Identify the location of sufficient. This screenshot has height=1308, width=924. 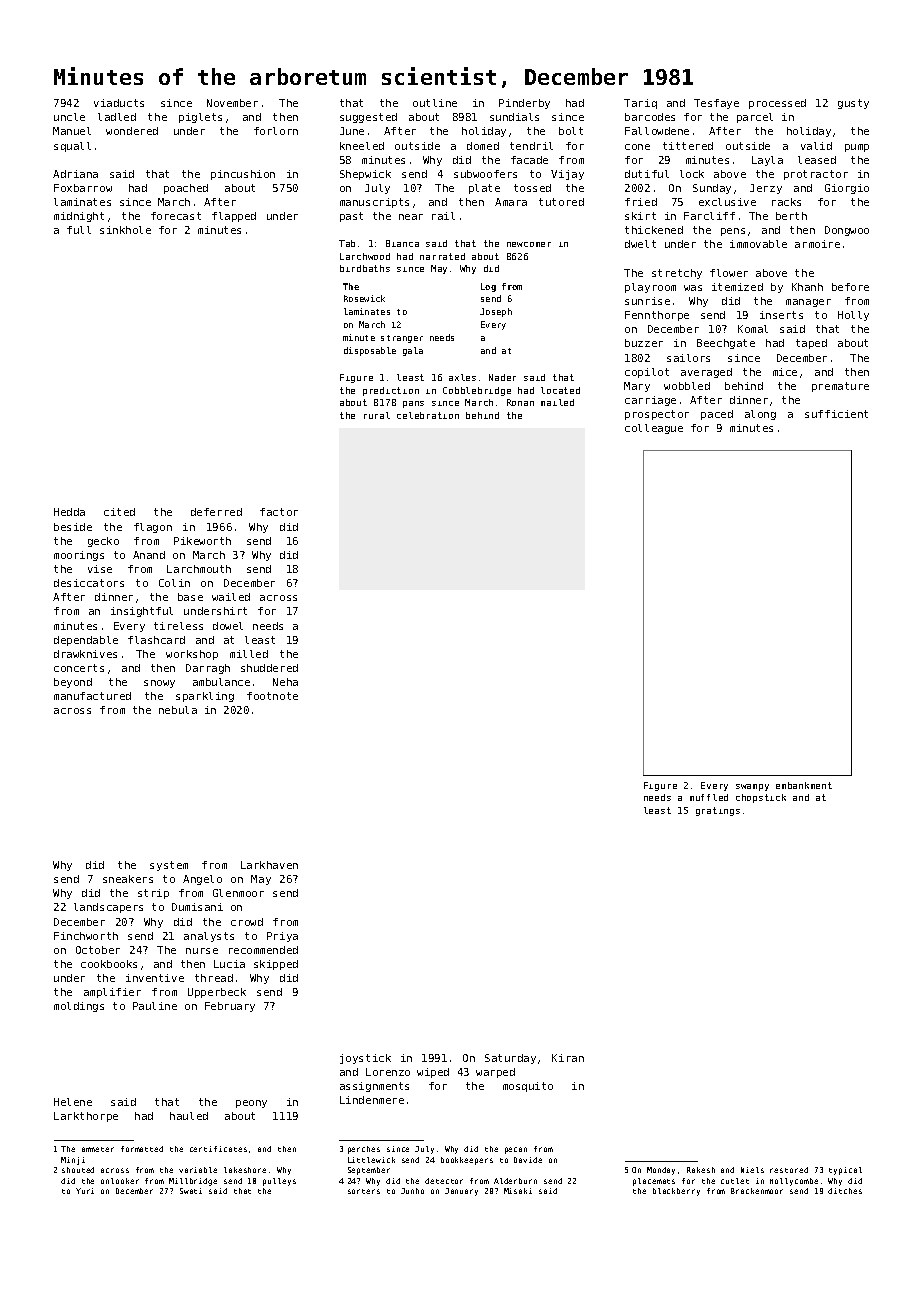
(836, 414).
